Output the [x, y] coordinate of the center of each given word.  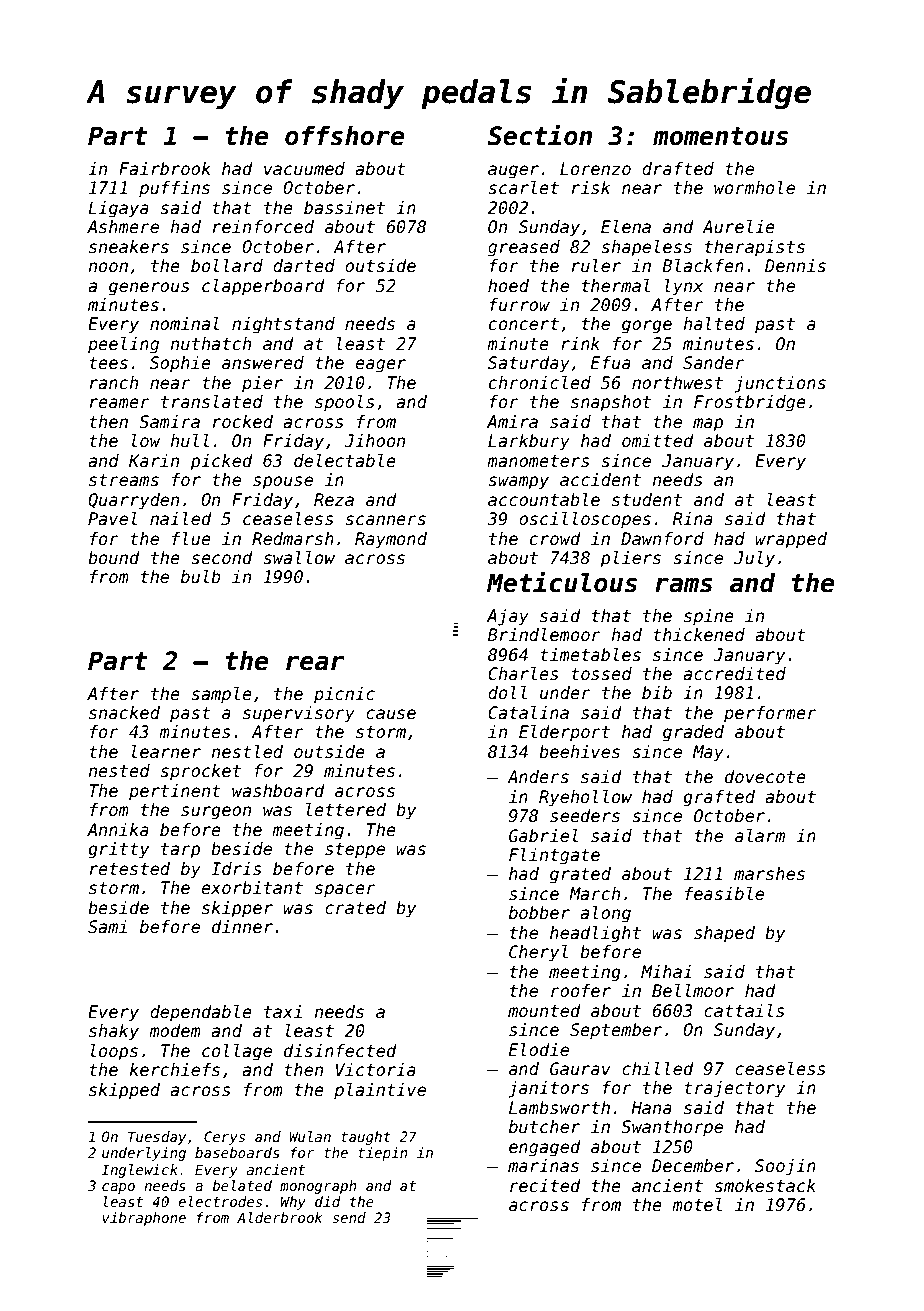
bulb [201, 577]
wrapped [791, 540]
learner [166, 752]
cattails [744, 1011]
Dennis [795, 266]
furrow [520, 305]
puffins [174, 189]
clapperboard [263, 287]
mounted [544, 1011]
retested [130, 869]
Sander [714, 363]
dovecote [765, 777]
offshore [344, 136]
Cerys [224, 1138]
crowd [555, 539]
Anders [538, 777]
